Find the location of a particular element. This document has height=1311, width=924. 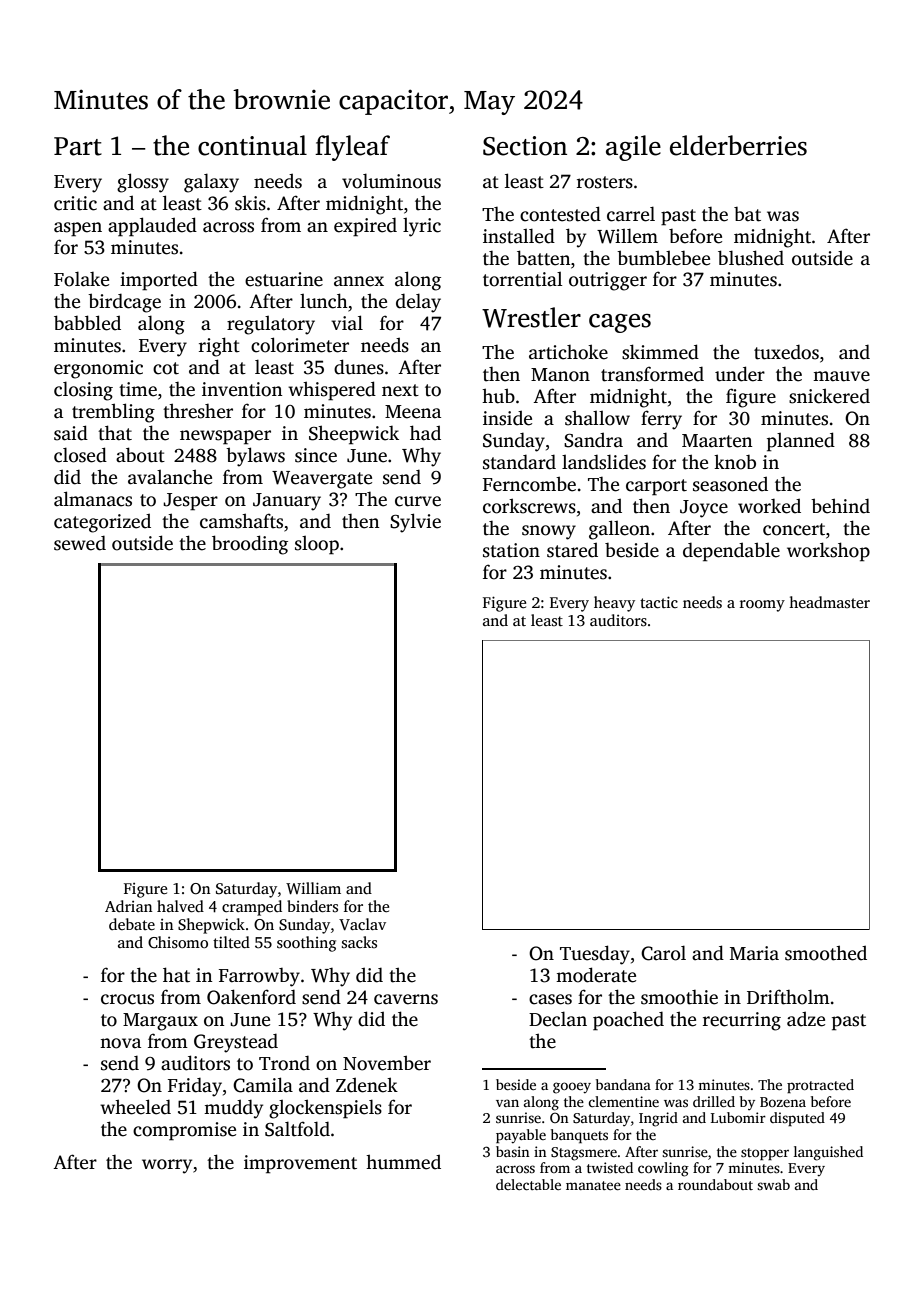

agile is located at coordinates (633, 148).
